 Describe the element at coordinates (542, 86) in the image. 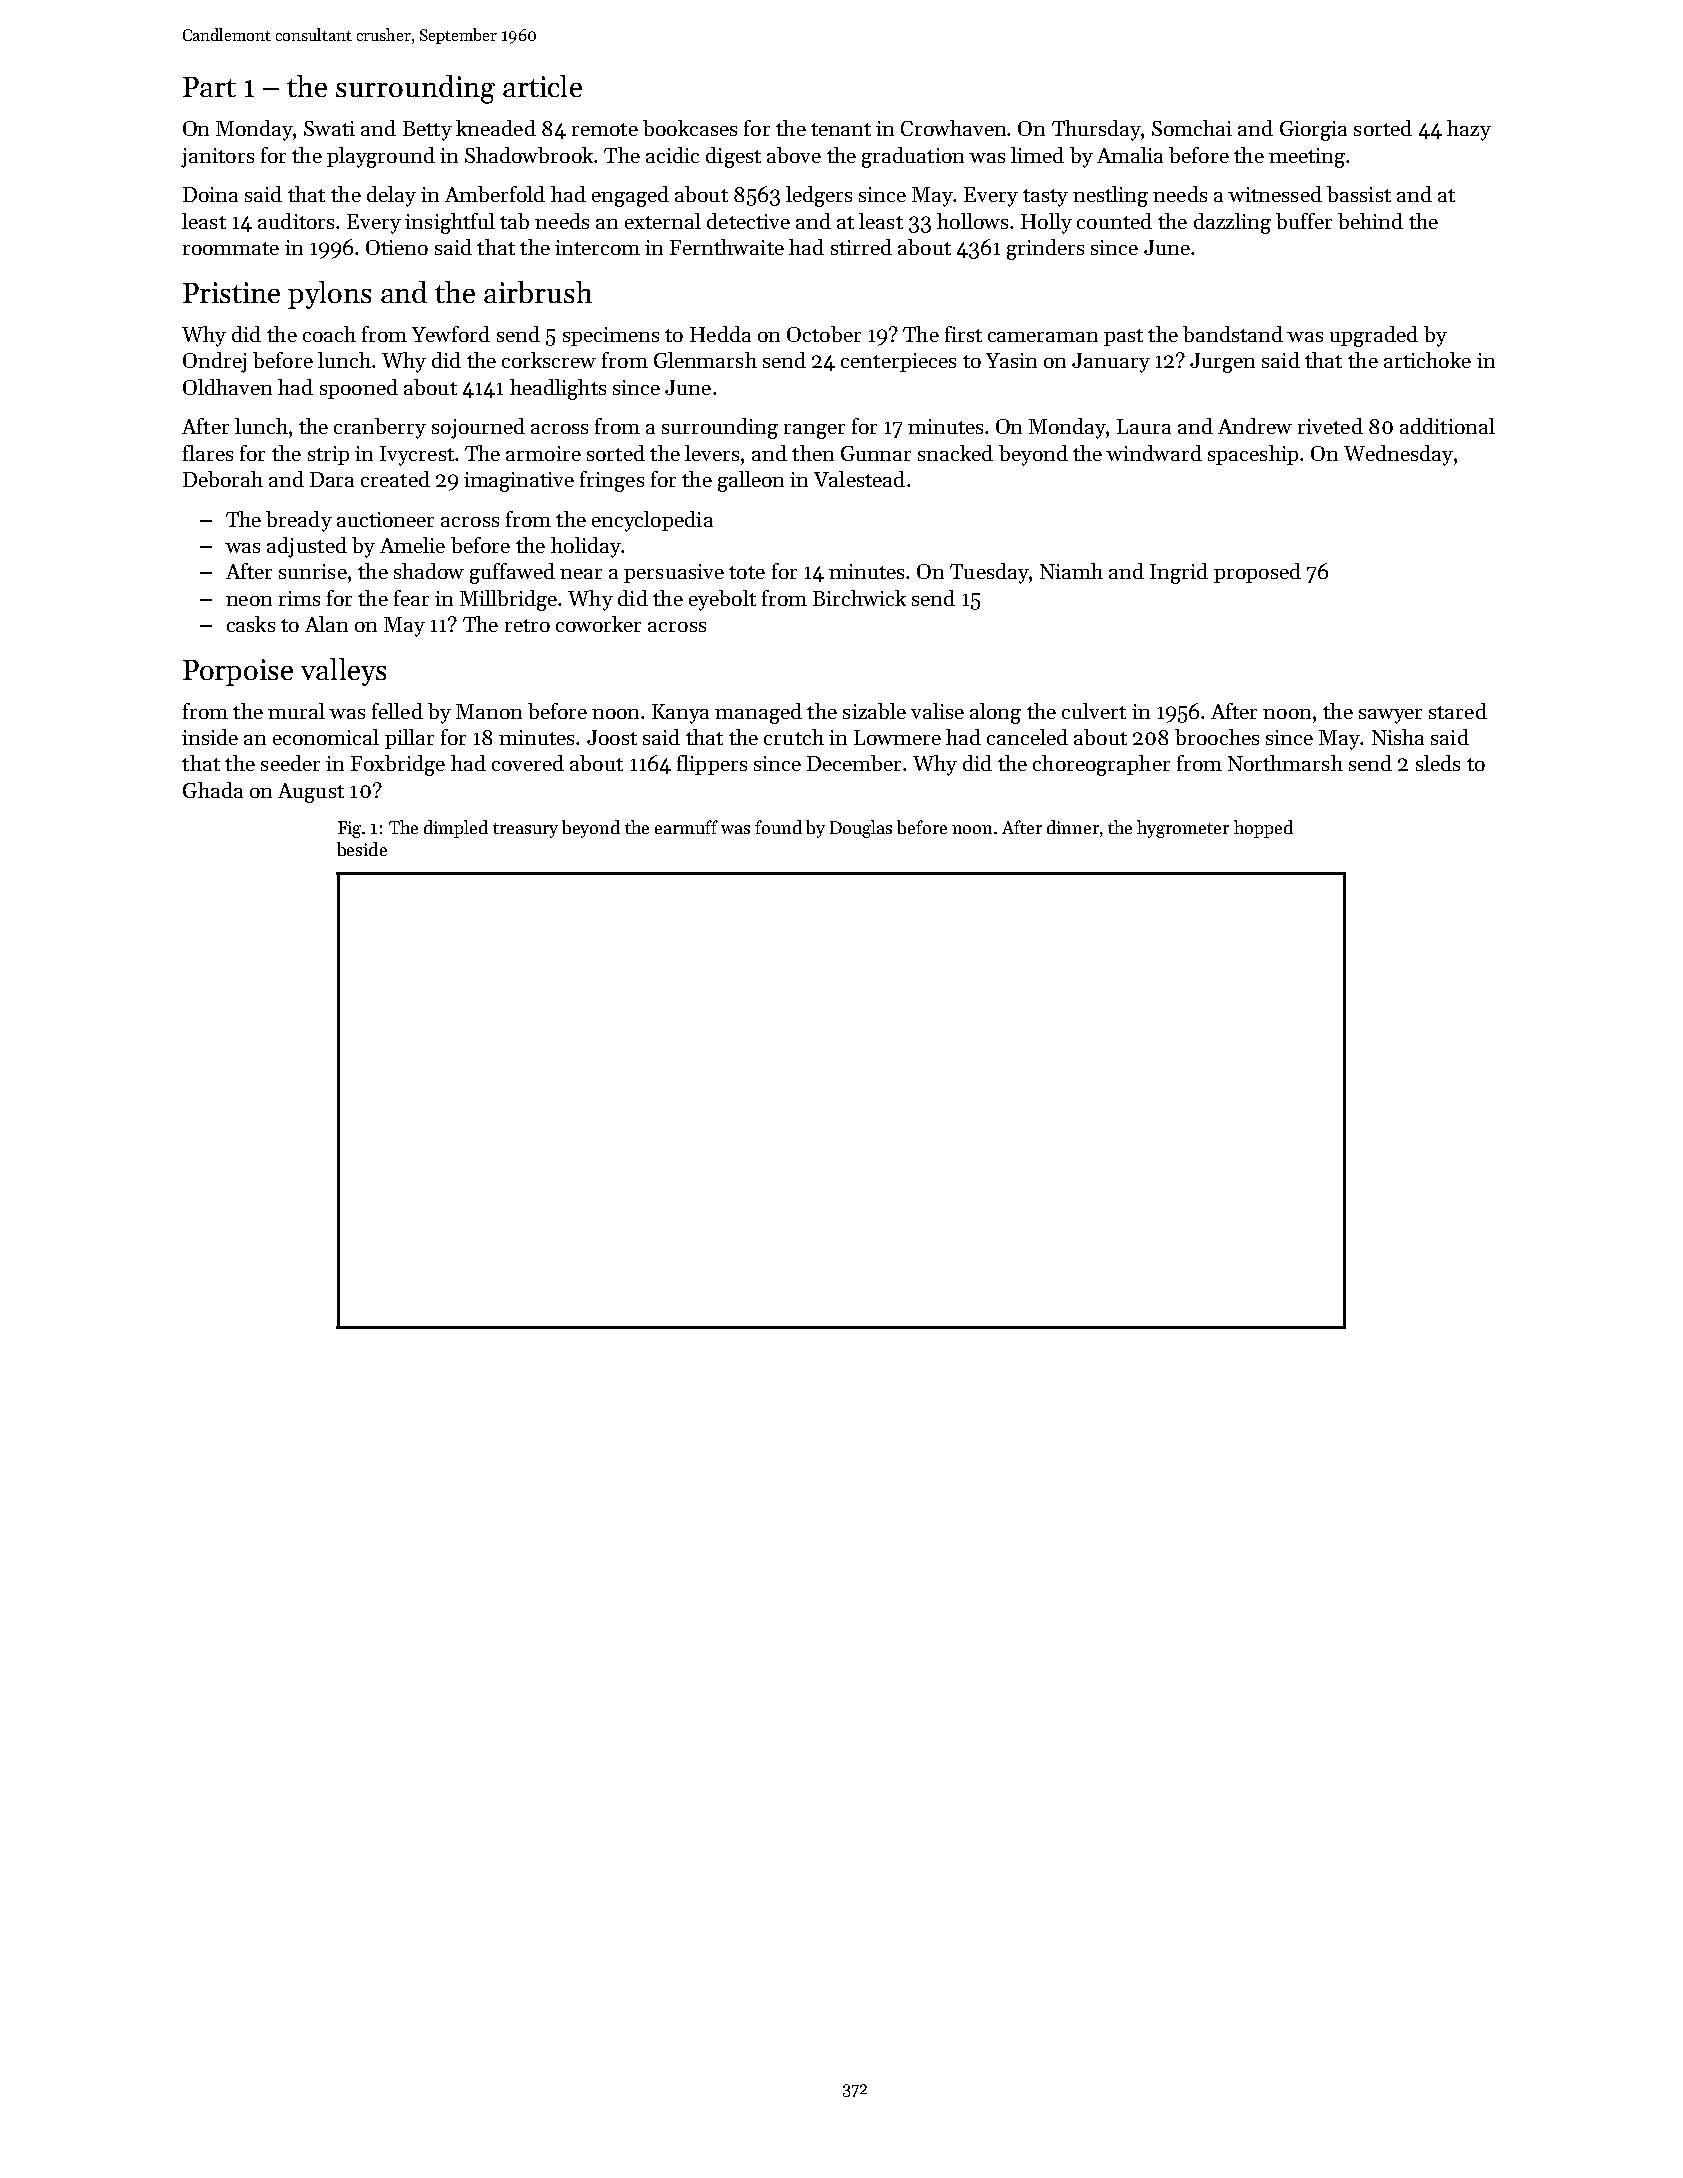

I see `article` at that location.
